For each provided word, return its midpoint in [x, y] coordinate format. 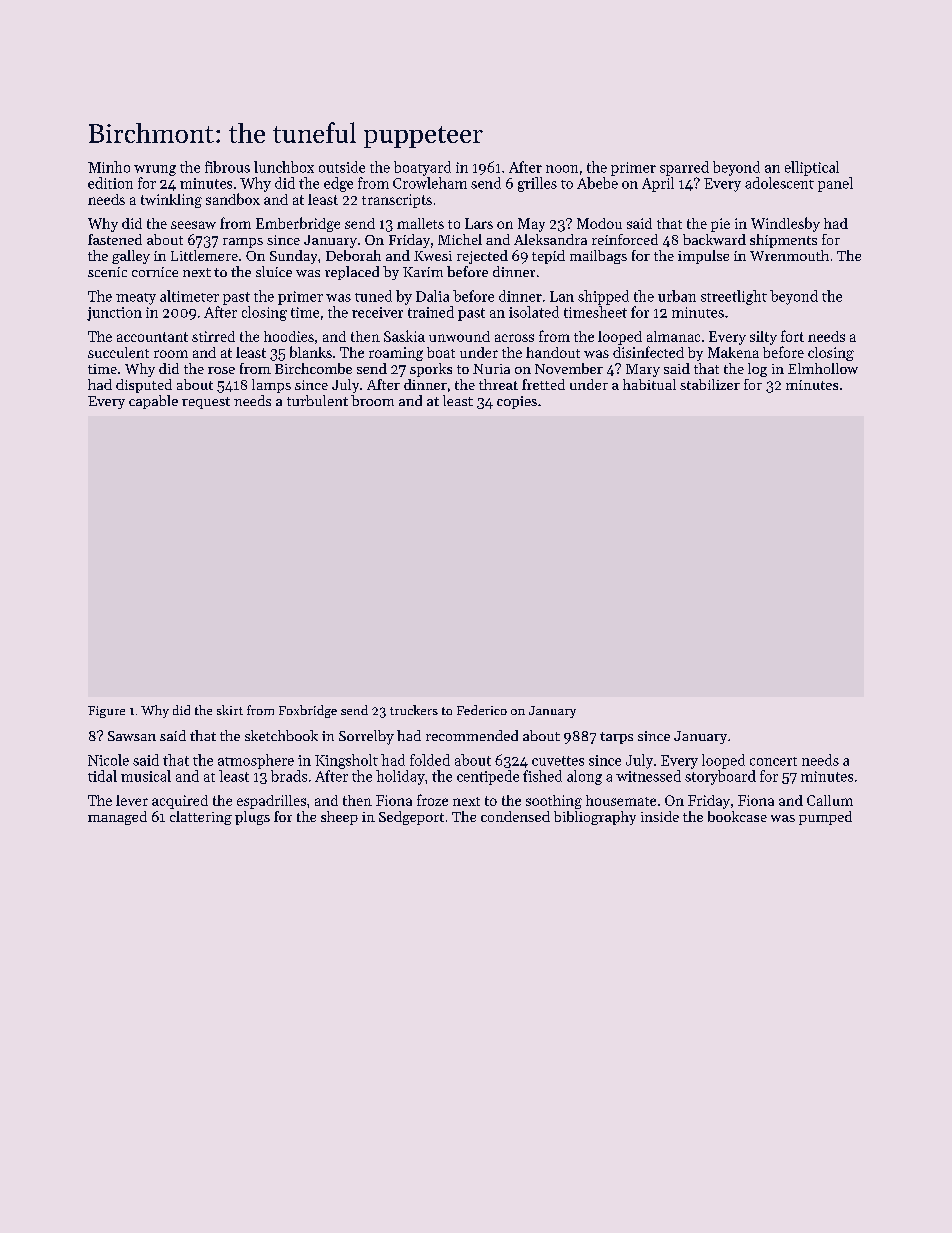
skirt [230, 710]
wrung [155, 170]
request [206, 403]
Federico [482, 710]
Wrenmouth [789, 255]
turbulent [317, 400]
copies [517, 402]
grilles [537, 184]
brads [289, 776]
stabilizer [710, 384]
